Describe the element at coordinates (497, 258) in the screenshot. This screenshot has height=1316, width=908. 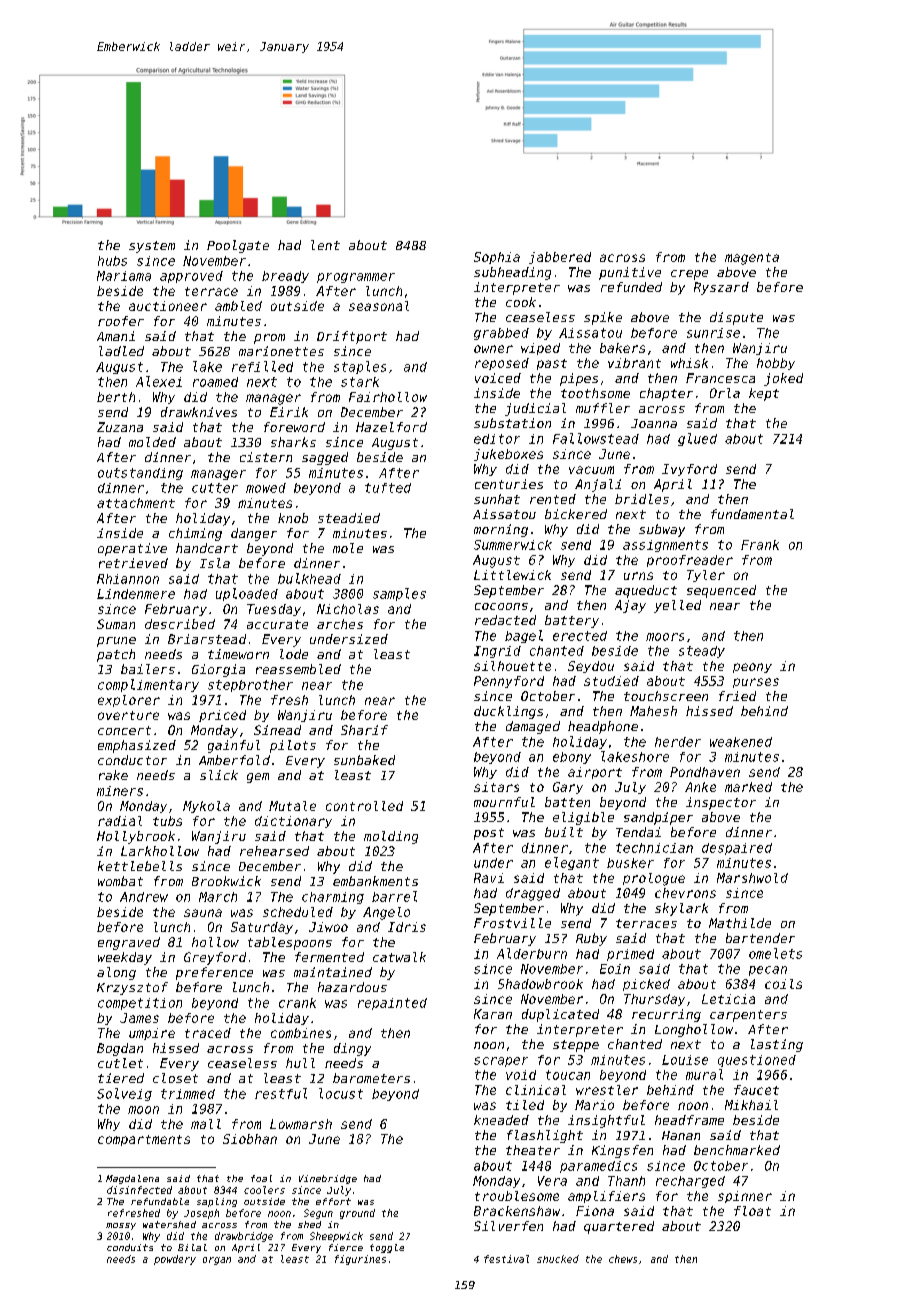
I see `Sophia` at that location.
